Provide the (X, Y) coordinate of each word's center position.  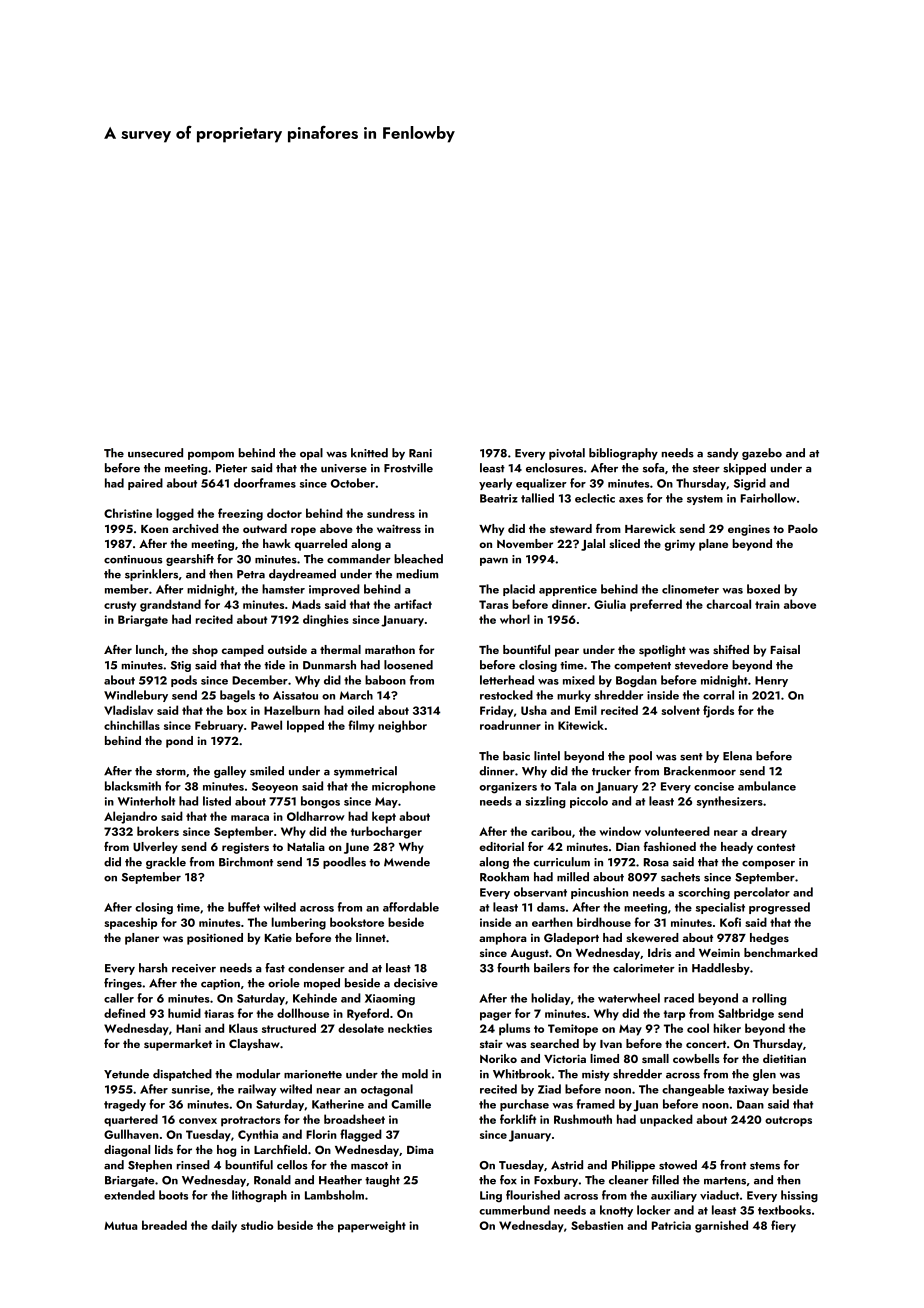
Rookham (504, 877)
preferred (656, 605)
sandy (722, 454)
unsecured (155, 453)
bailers (552, 968)
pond (179, 742)
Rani (420, 453)
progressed (779, 908)
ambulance (767, 786)
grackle (166, 863)
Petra (251, 574)
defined (124, 1013)
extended (129, 1195)
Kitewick (581, 725)
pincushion (599, 893)
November (525, 543)
